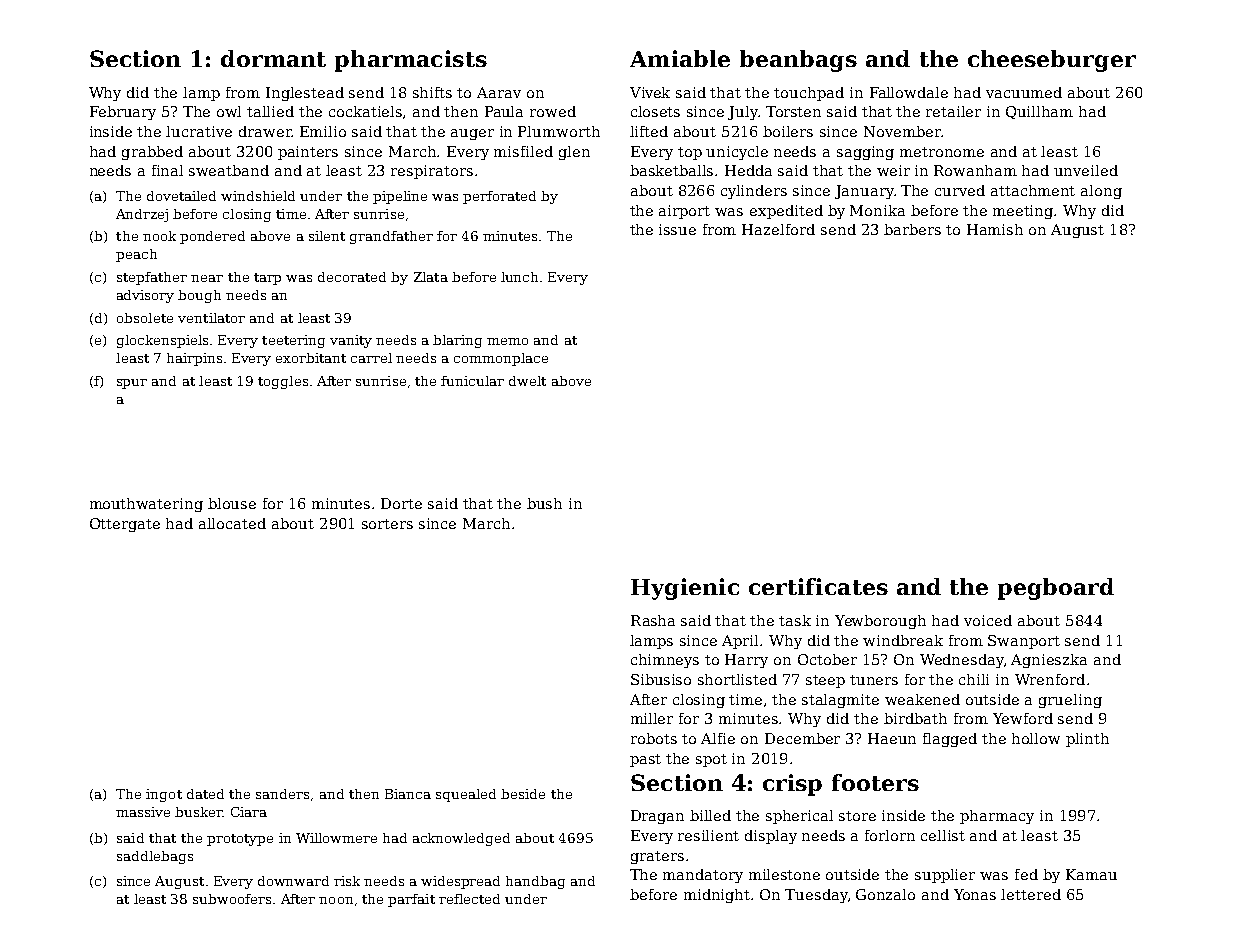 The height and width of the document is (952, 1233). I want to click on dwelt, so click(527, 381).
